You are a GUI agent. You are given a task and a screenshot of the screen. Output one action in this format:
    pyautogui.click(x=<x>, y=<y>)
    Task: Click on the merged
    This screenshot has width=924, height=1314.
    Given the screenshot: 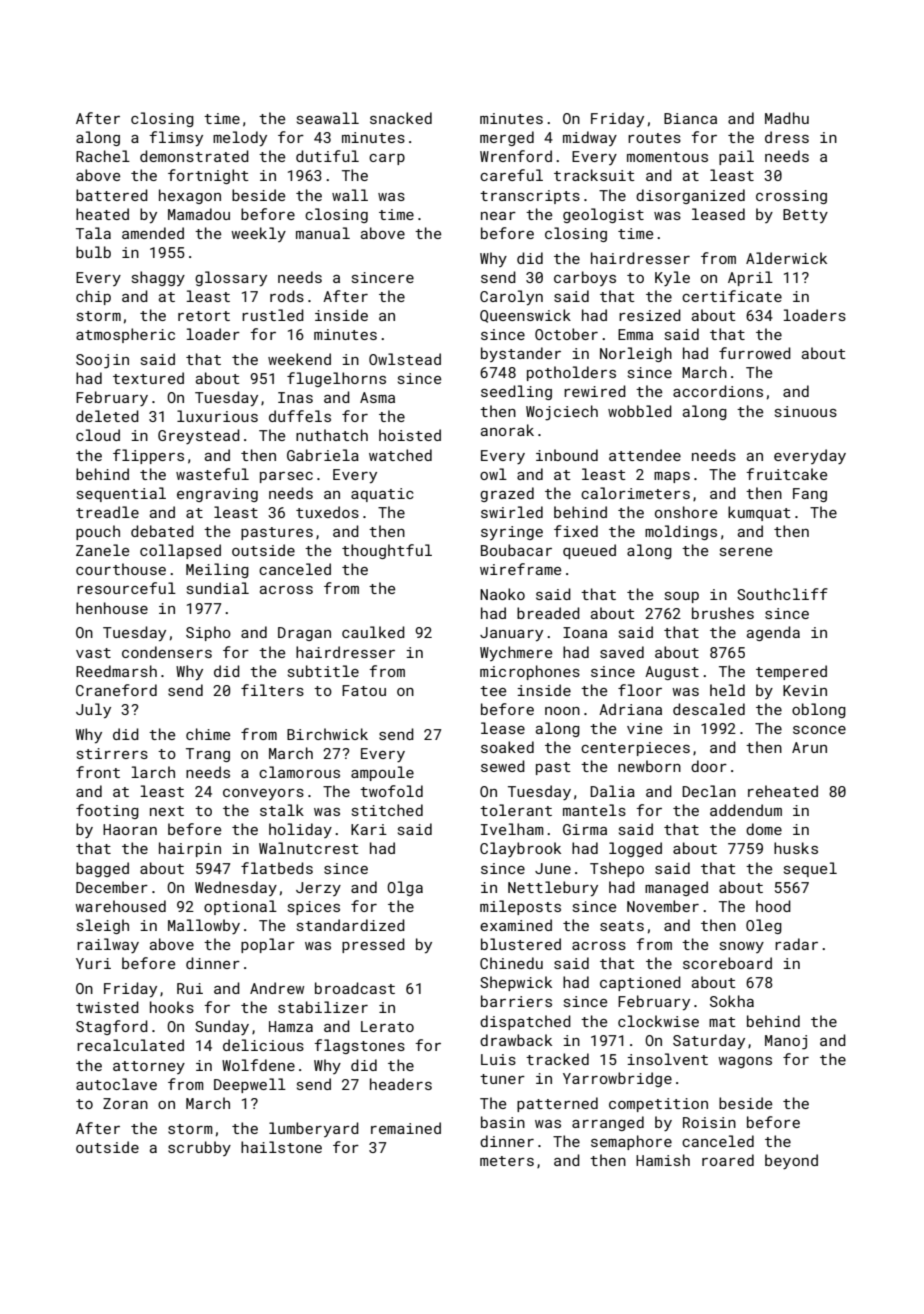 What is the action you would take?
    pyautogui.click(x=507, y=138)
